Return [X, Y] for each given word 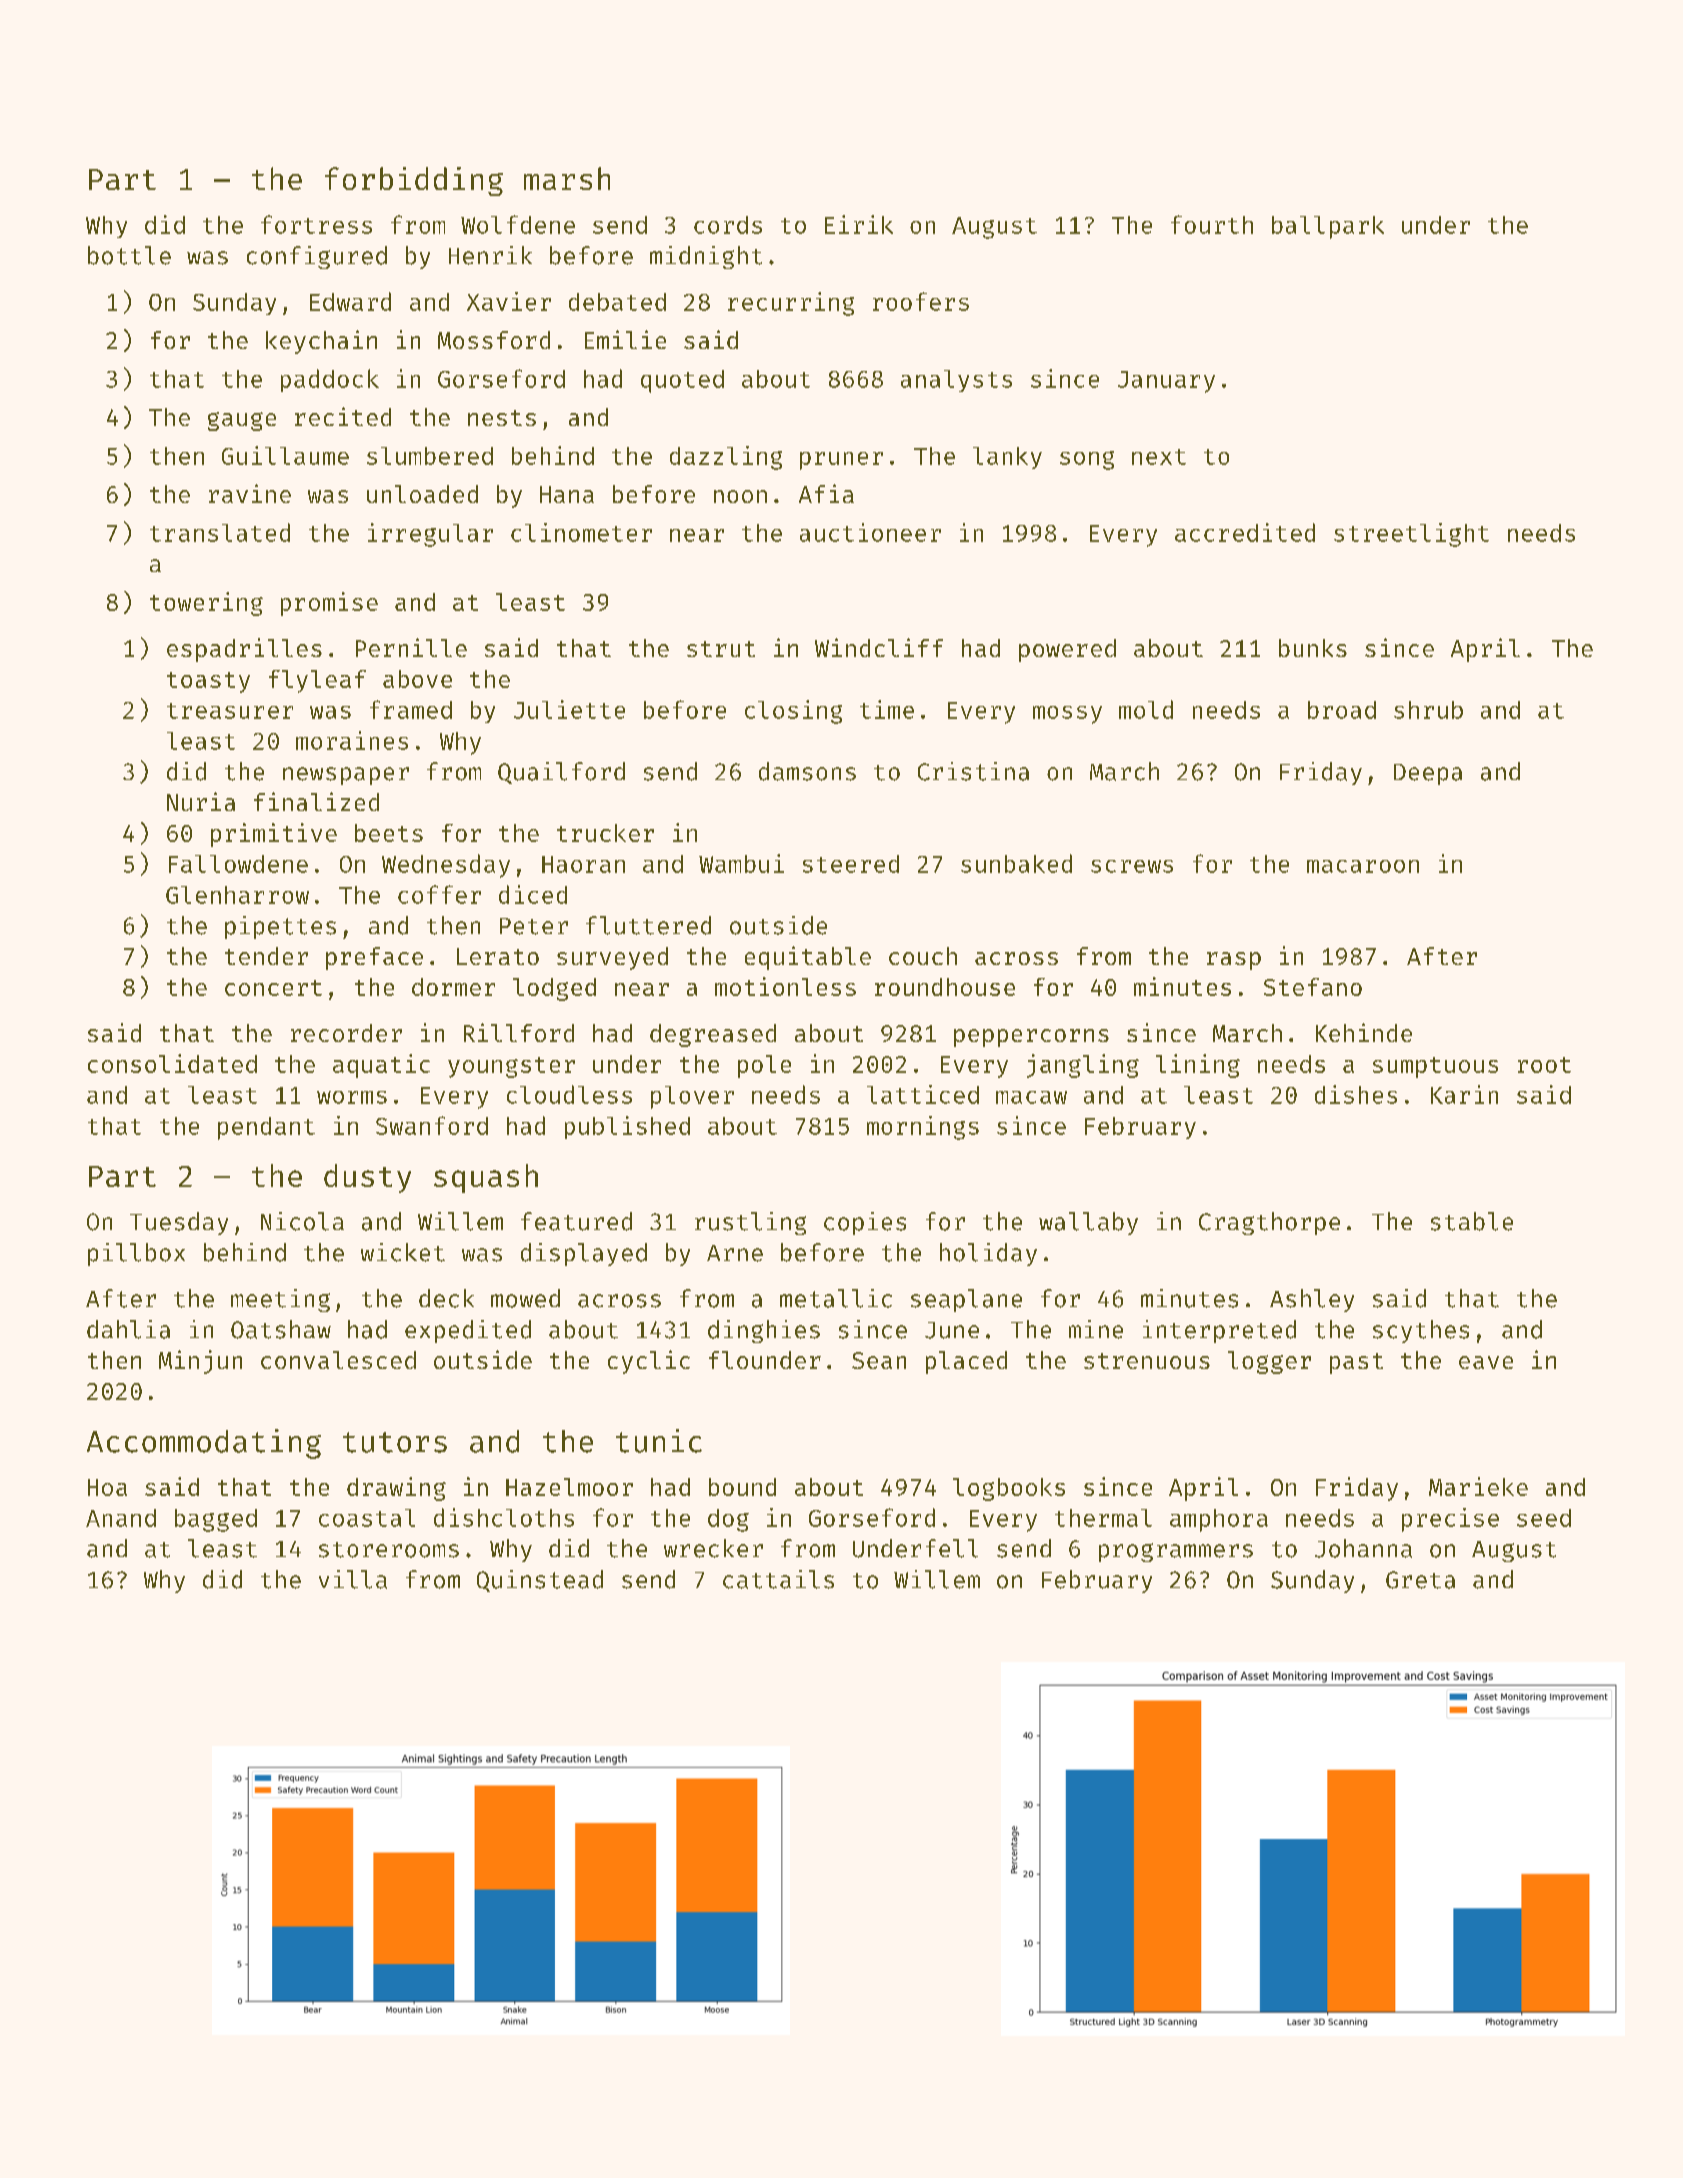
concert [273, 988]
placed [966, 1362]
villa [353, 1579]
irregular [430, 535]
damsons [807, 771]
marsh [567, 178]
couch [923, 956]
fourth [1212, 224]
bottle [129, 255]
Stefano [1313, 987]
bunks [1313, 648]
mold [1146, 709]
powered [1067, 650]
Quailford [561, 773]
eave [1486, 1362]
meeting [280, 1300]
